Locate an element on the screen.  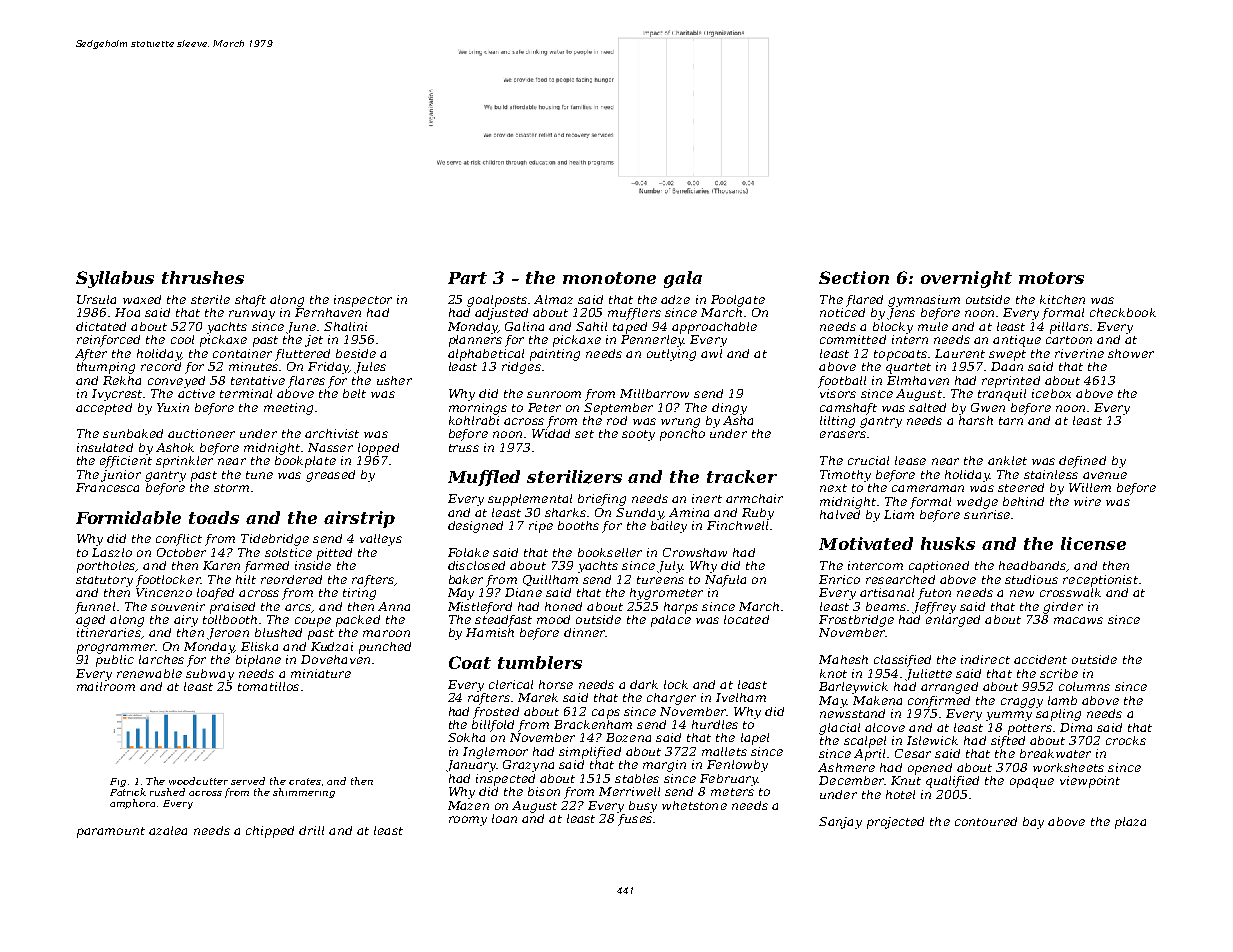
azalea is located at coordinates (168, 830).
